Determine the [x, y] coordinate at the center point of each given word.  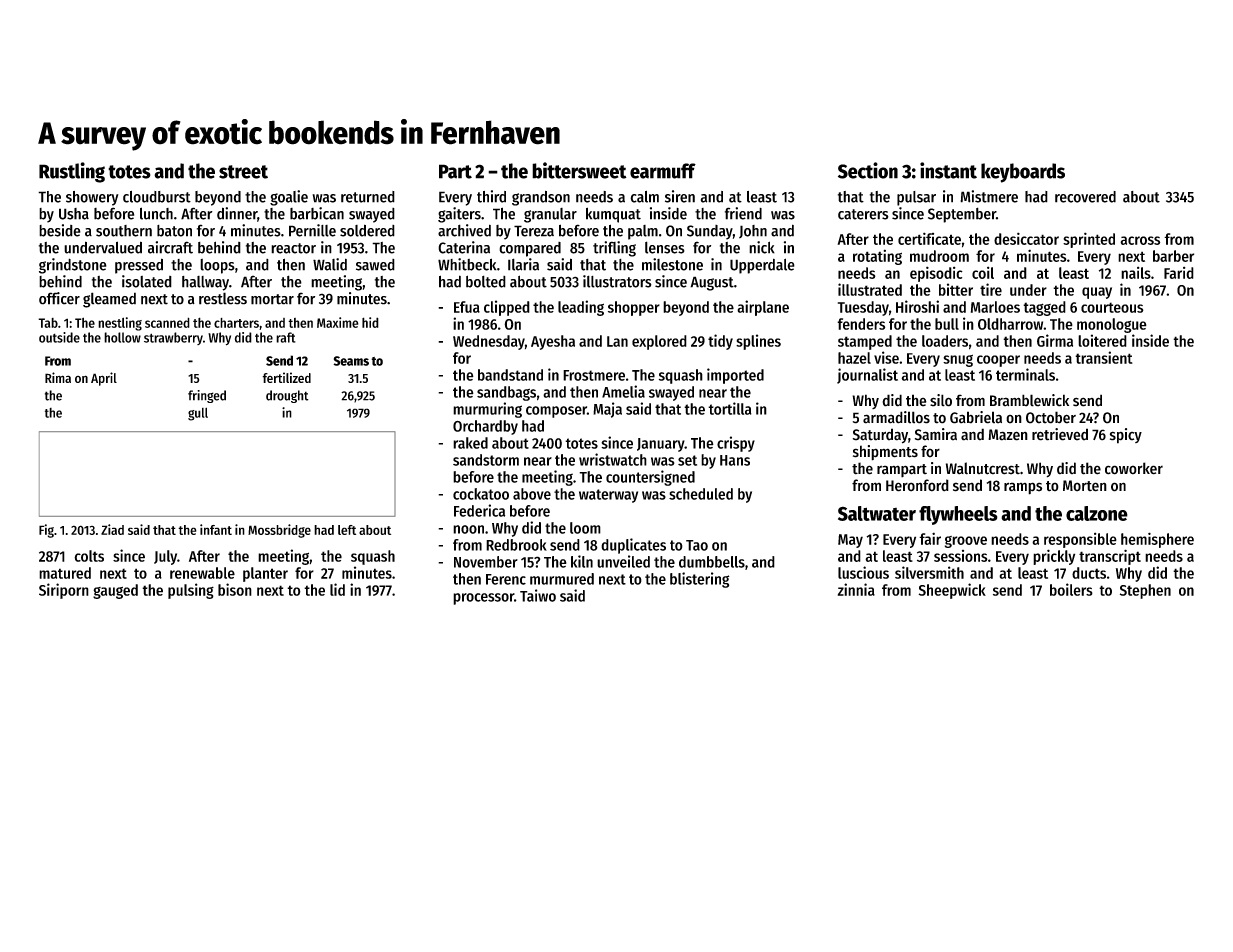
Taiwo [538, 595]
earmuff [663, 171]
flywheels [958, 515]
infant [216, 529]
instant [948, 170]
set [687, 460]
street [243, 172]
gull [198, 414]
